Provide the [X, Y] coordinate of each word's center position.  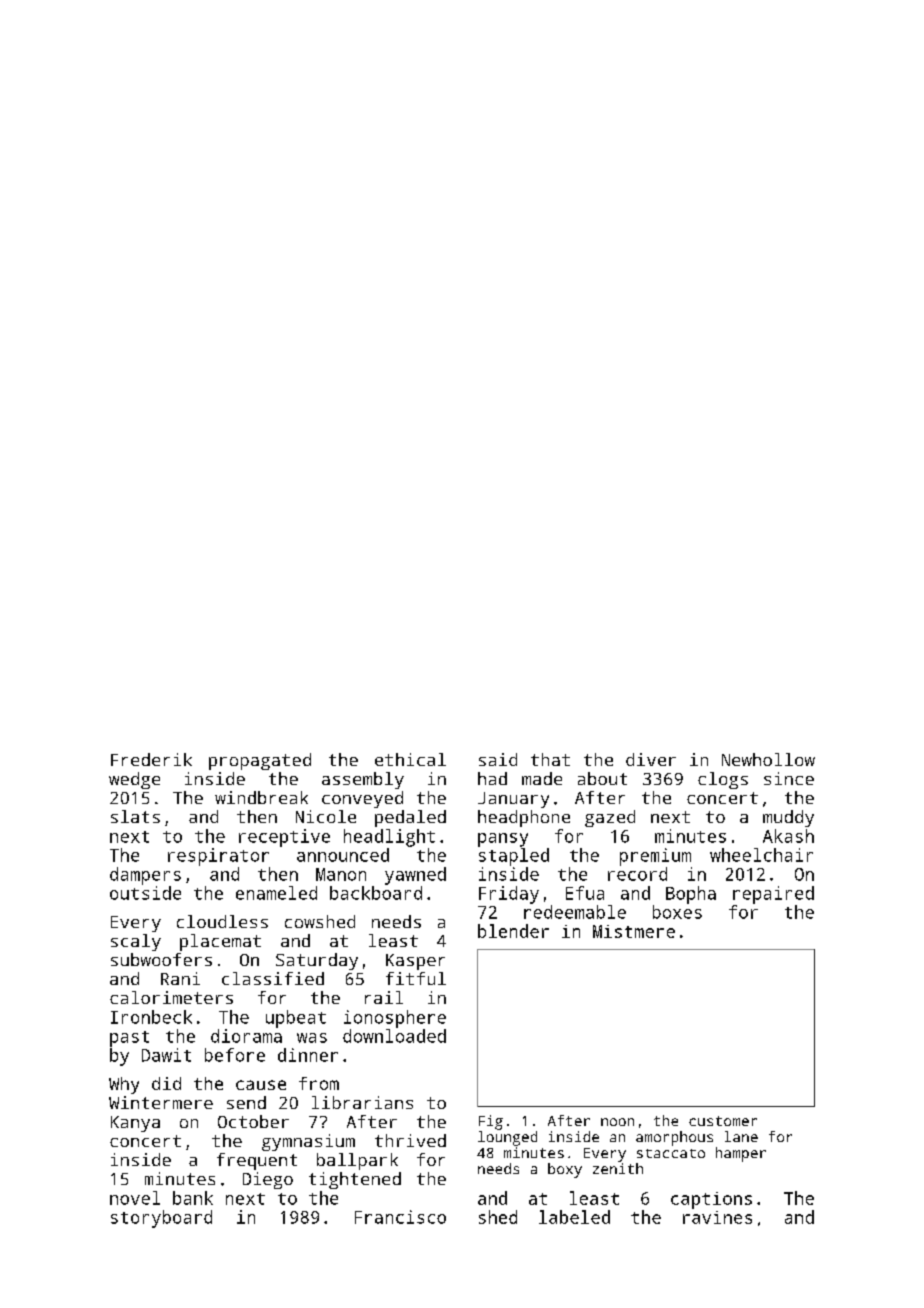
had [492, 778]
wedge [134, 780]
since [789, 778]
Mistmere [634, 931]
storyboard [161, 1219]
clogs [723, 780]
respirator [218, 857]
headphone [524, 818]
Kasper [415, 962]
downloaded [394, 1036]
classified [273, 978]
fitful [416, 978]
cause [261, 1085]
